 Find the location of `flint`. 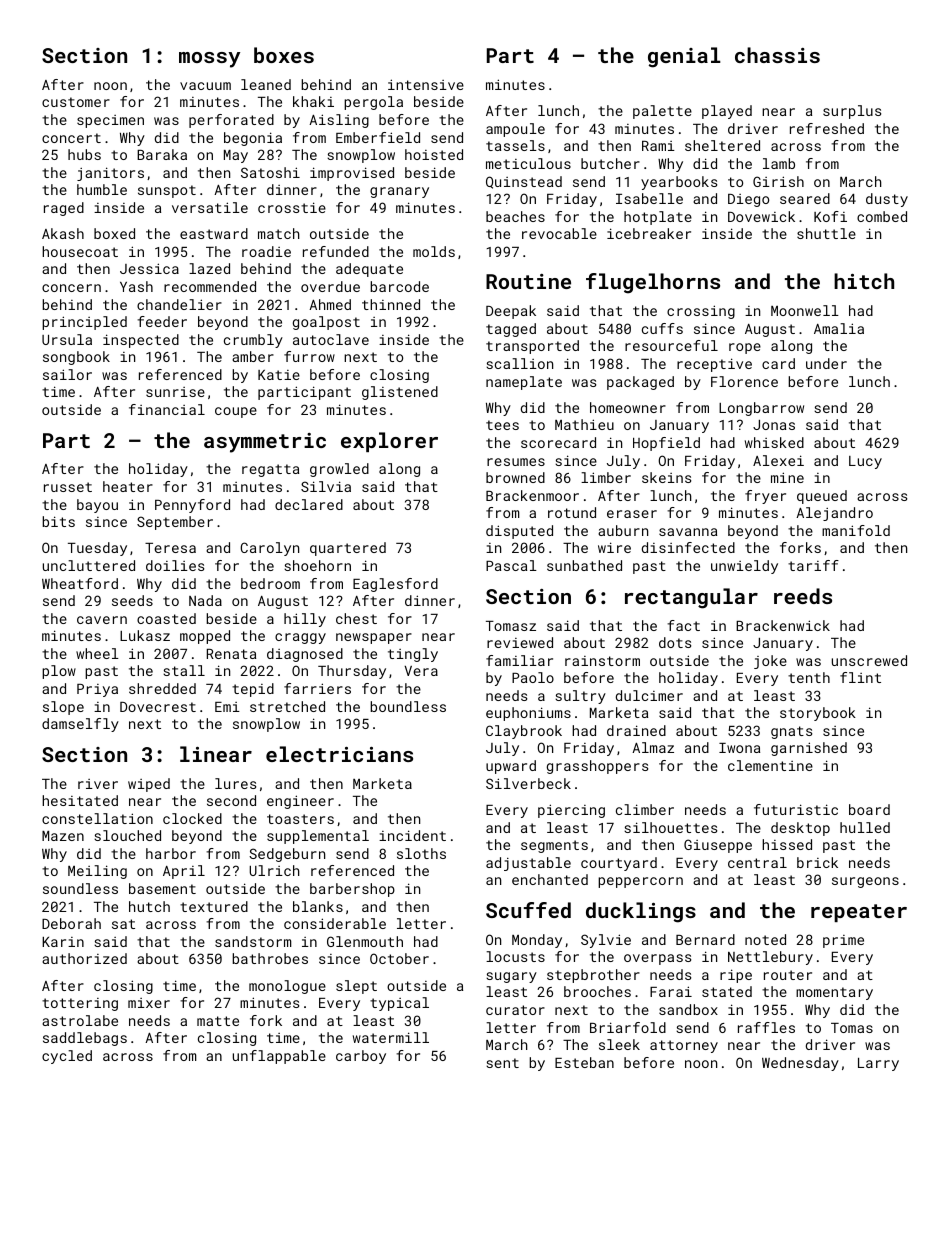

flint is located at coordinates (860, 677).
